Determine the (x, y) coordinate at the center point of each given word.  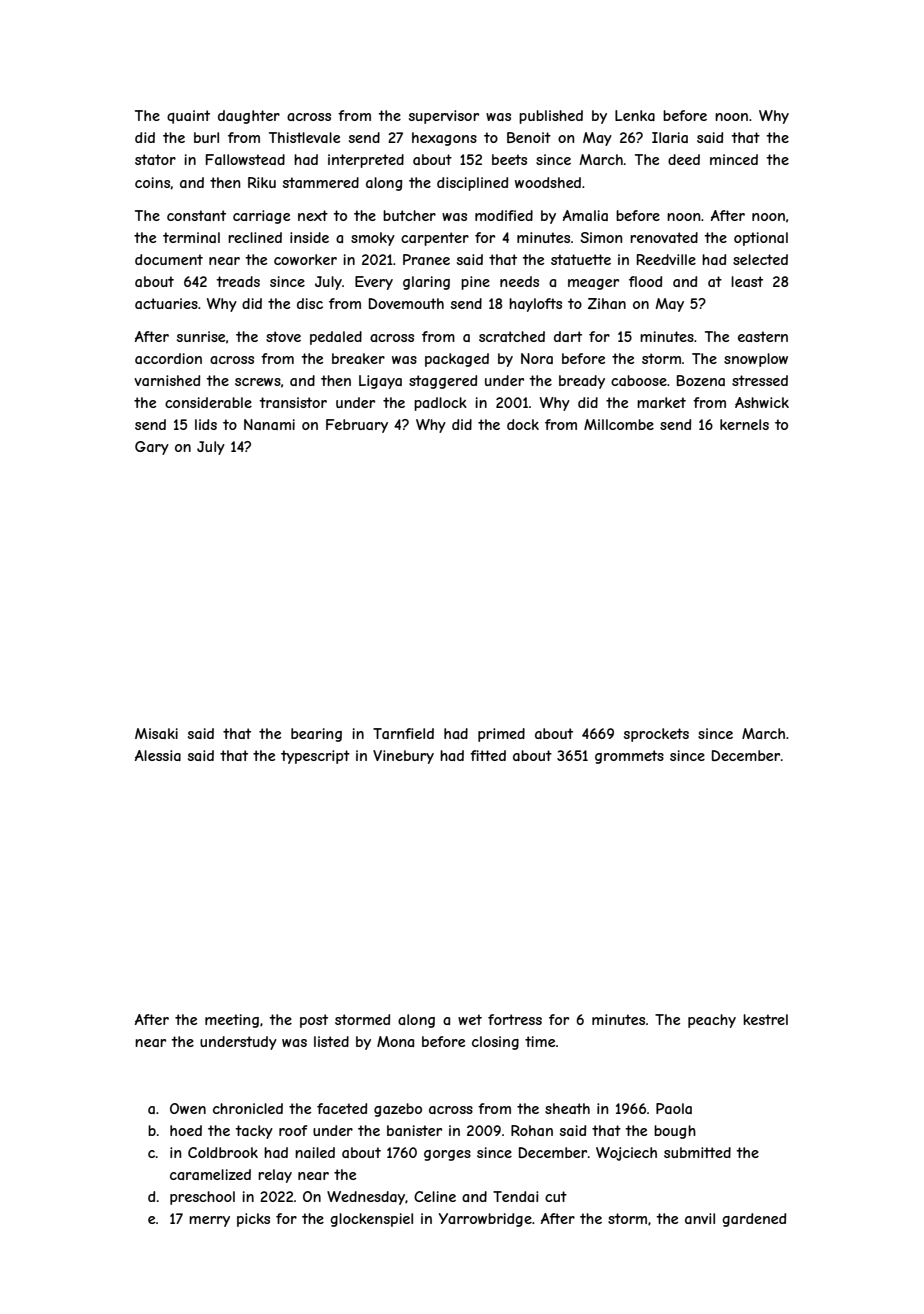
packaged (457, 360)
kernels (744, 424)
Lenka (635, 115)
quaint (188, 117)
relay (275, 1176)
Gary (152, 448)
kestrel (765, 1019)
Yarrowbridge (485, 1220)
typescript (315, 757)
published (551, 117)
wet (470, 1019)
